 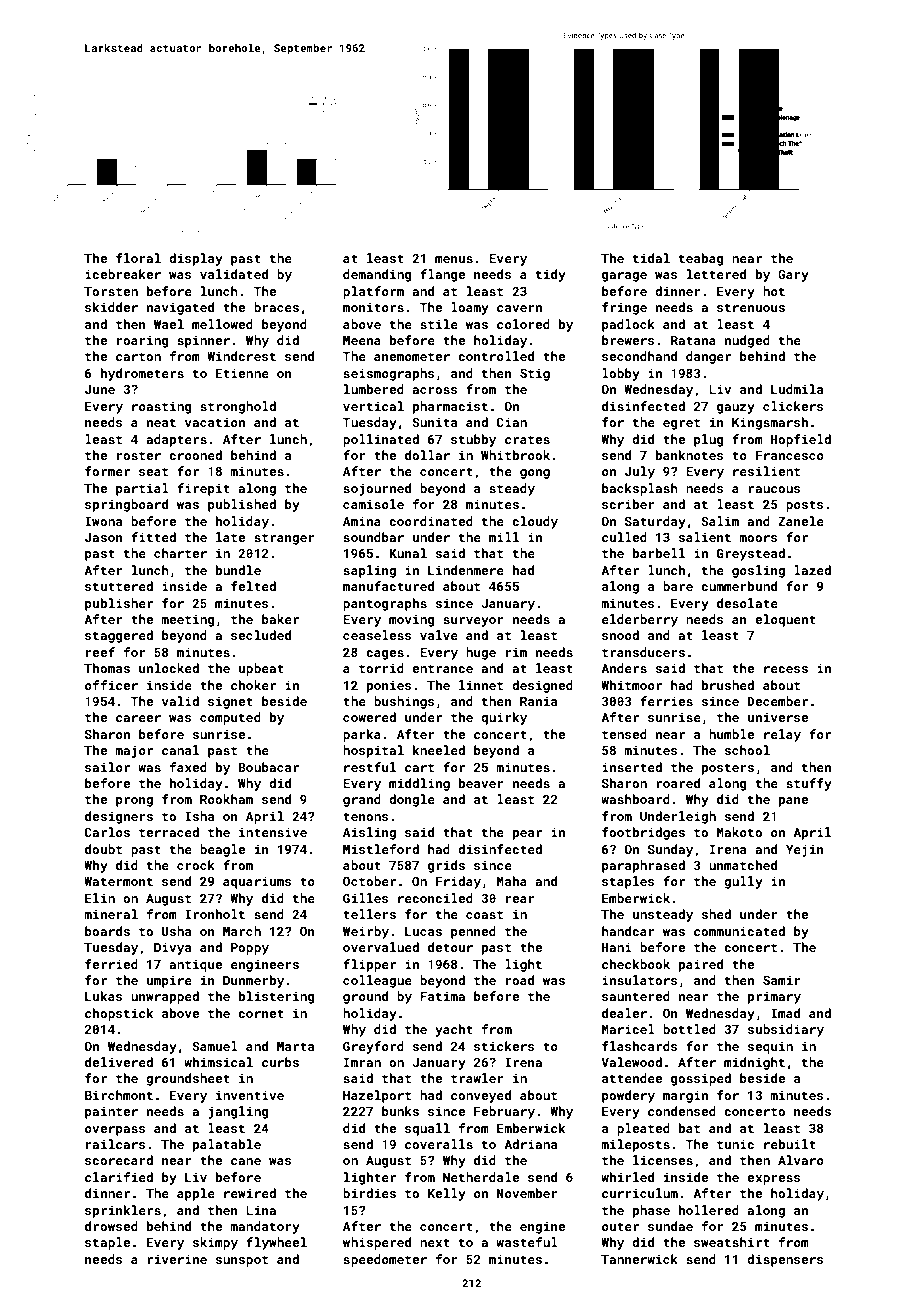 What do you see at coordinates (196, 259) in the image?
I see `display` at bounding box center [196, 259].
